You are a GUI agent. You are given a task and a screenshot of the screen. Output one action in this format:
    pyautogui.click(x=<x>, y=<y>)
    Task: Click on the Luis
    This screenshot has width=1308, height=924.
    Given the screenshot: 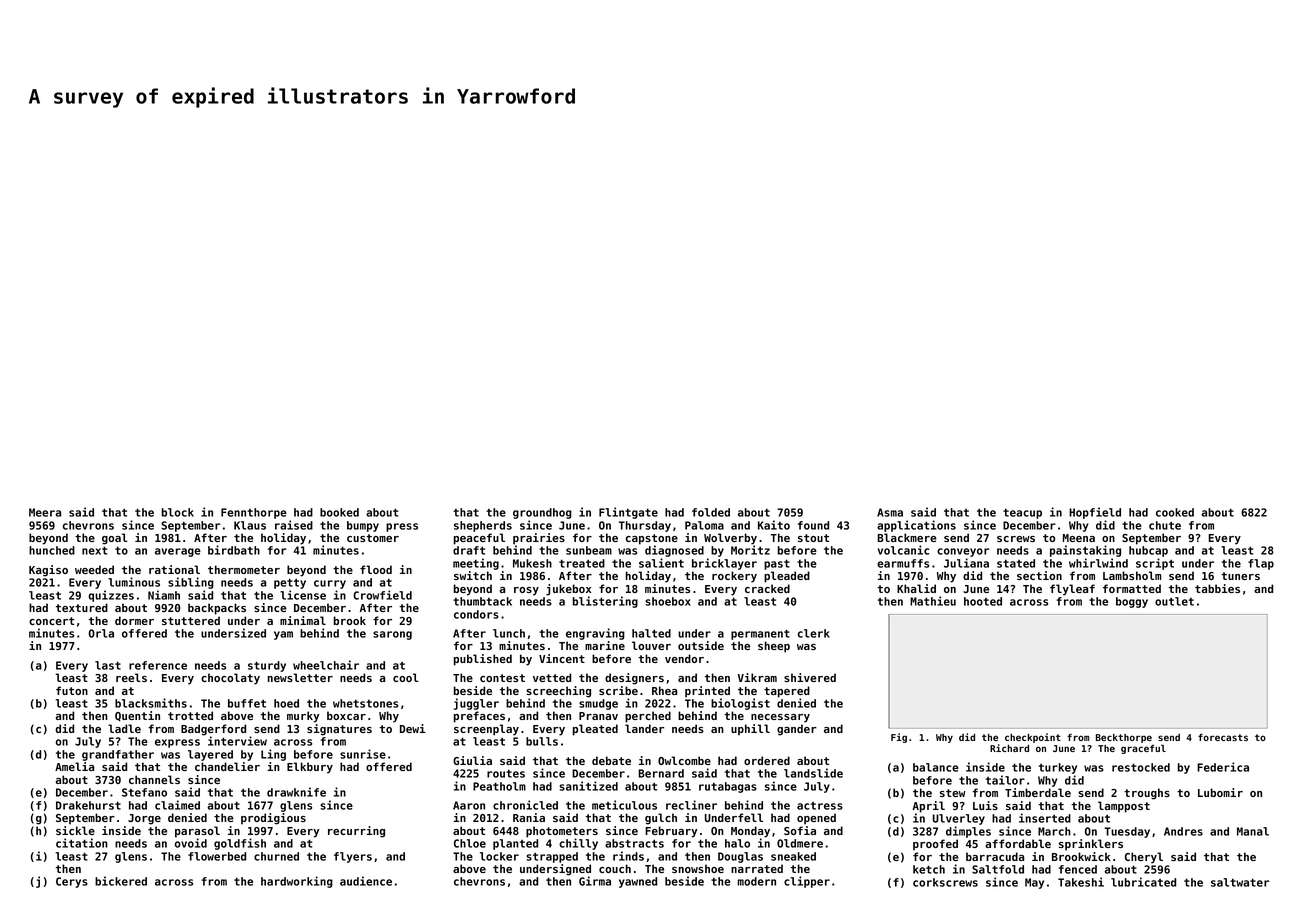 What is the action you would take?
    pyautogui.click(x=985, y=805)
